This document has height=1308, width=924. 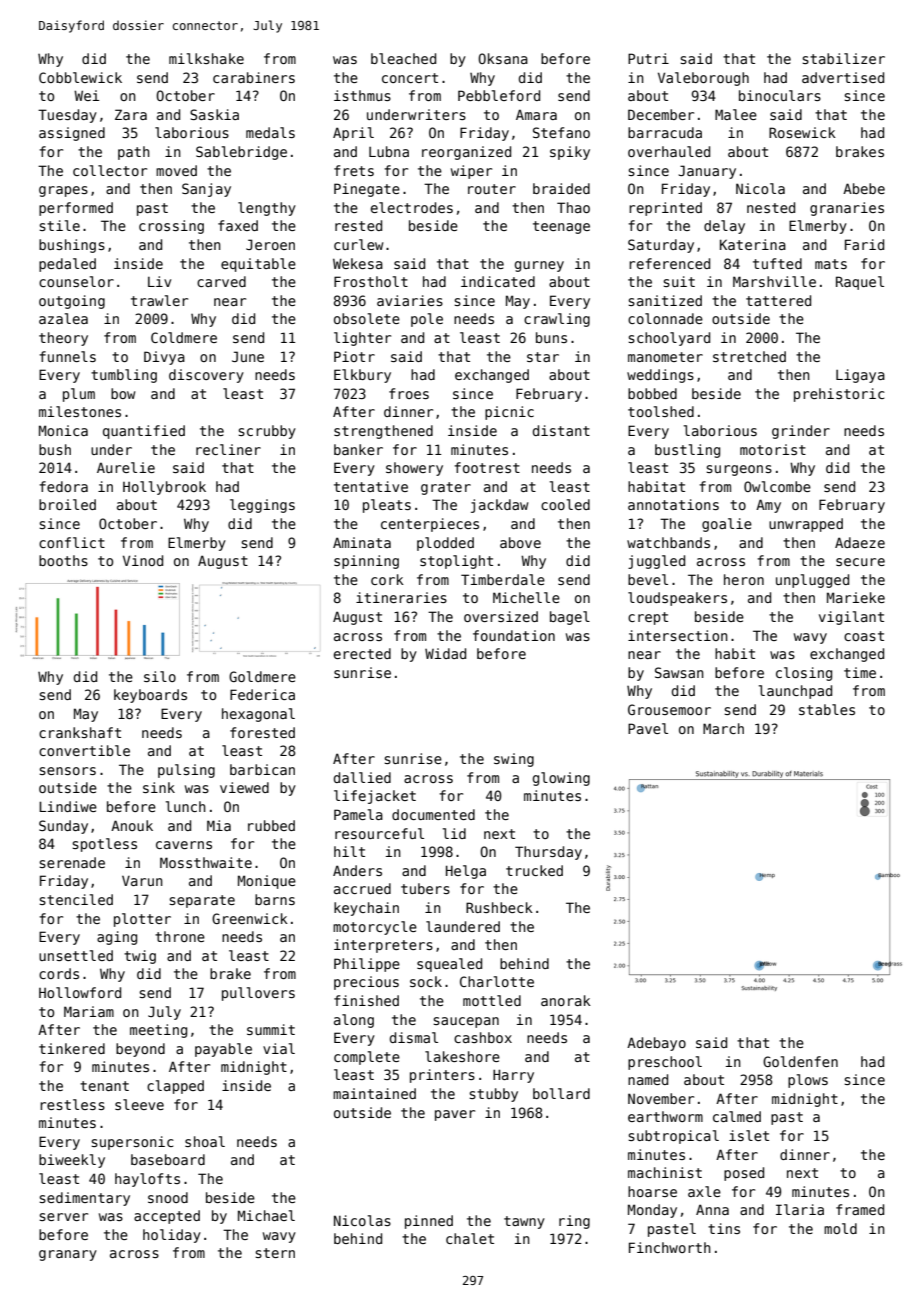 I want to click on holiday, so click(x=172, y=1236).
